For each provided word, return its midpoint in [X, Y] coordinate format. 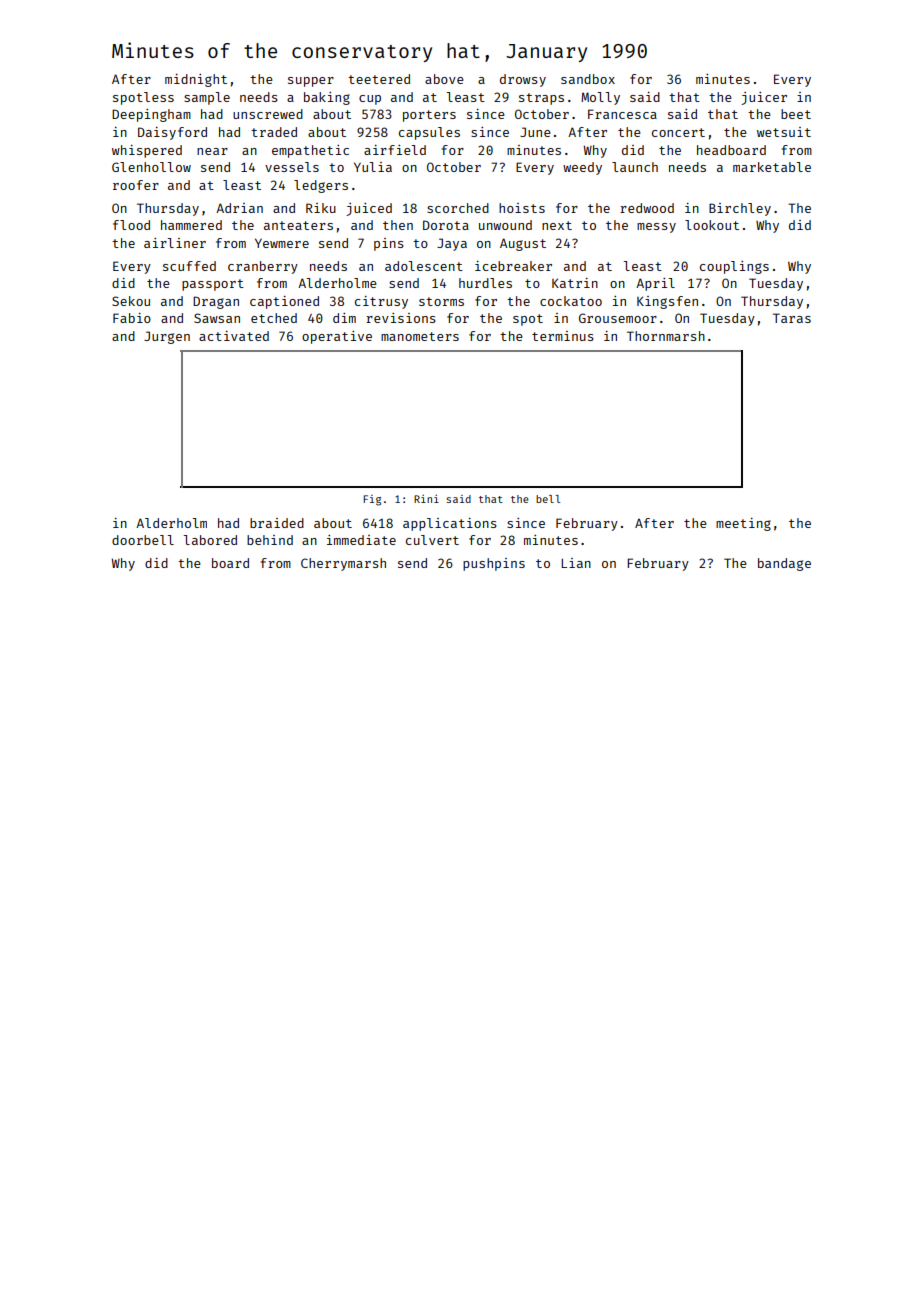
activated [234, 336]
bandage [784, 564]
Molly [600, 98]
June [535, 132]
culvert [432, 540]
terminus [563, 336]
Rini [426, 499]
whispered [147, 151]
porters [429, 116]
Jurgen [167, 337]
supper [311, 82]
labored [210, 540]
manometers [420, 336]
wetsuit [784, 132]
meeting [743, 524]
